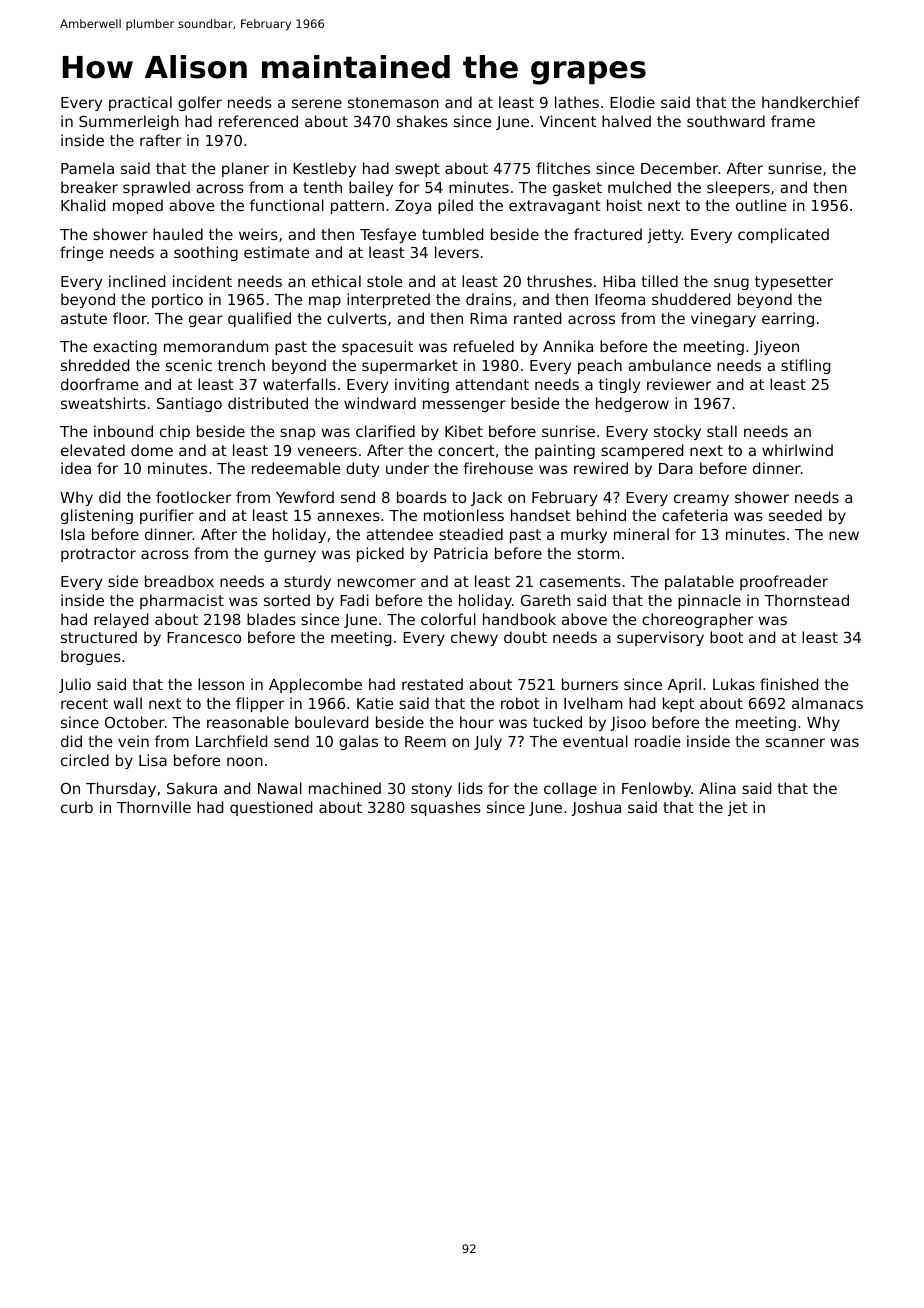 The image size is (924, 1308). What do you see at coordinates (810, 102) in the page?
I see `handkerchief` at bounding box center [810, 102].
